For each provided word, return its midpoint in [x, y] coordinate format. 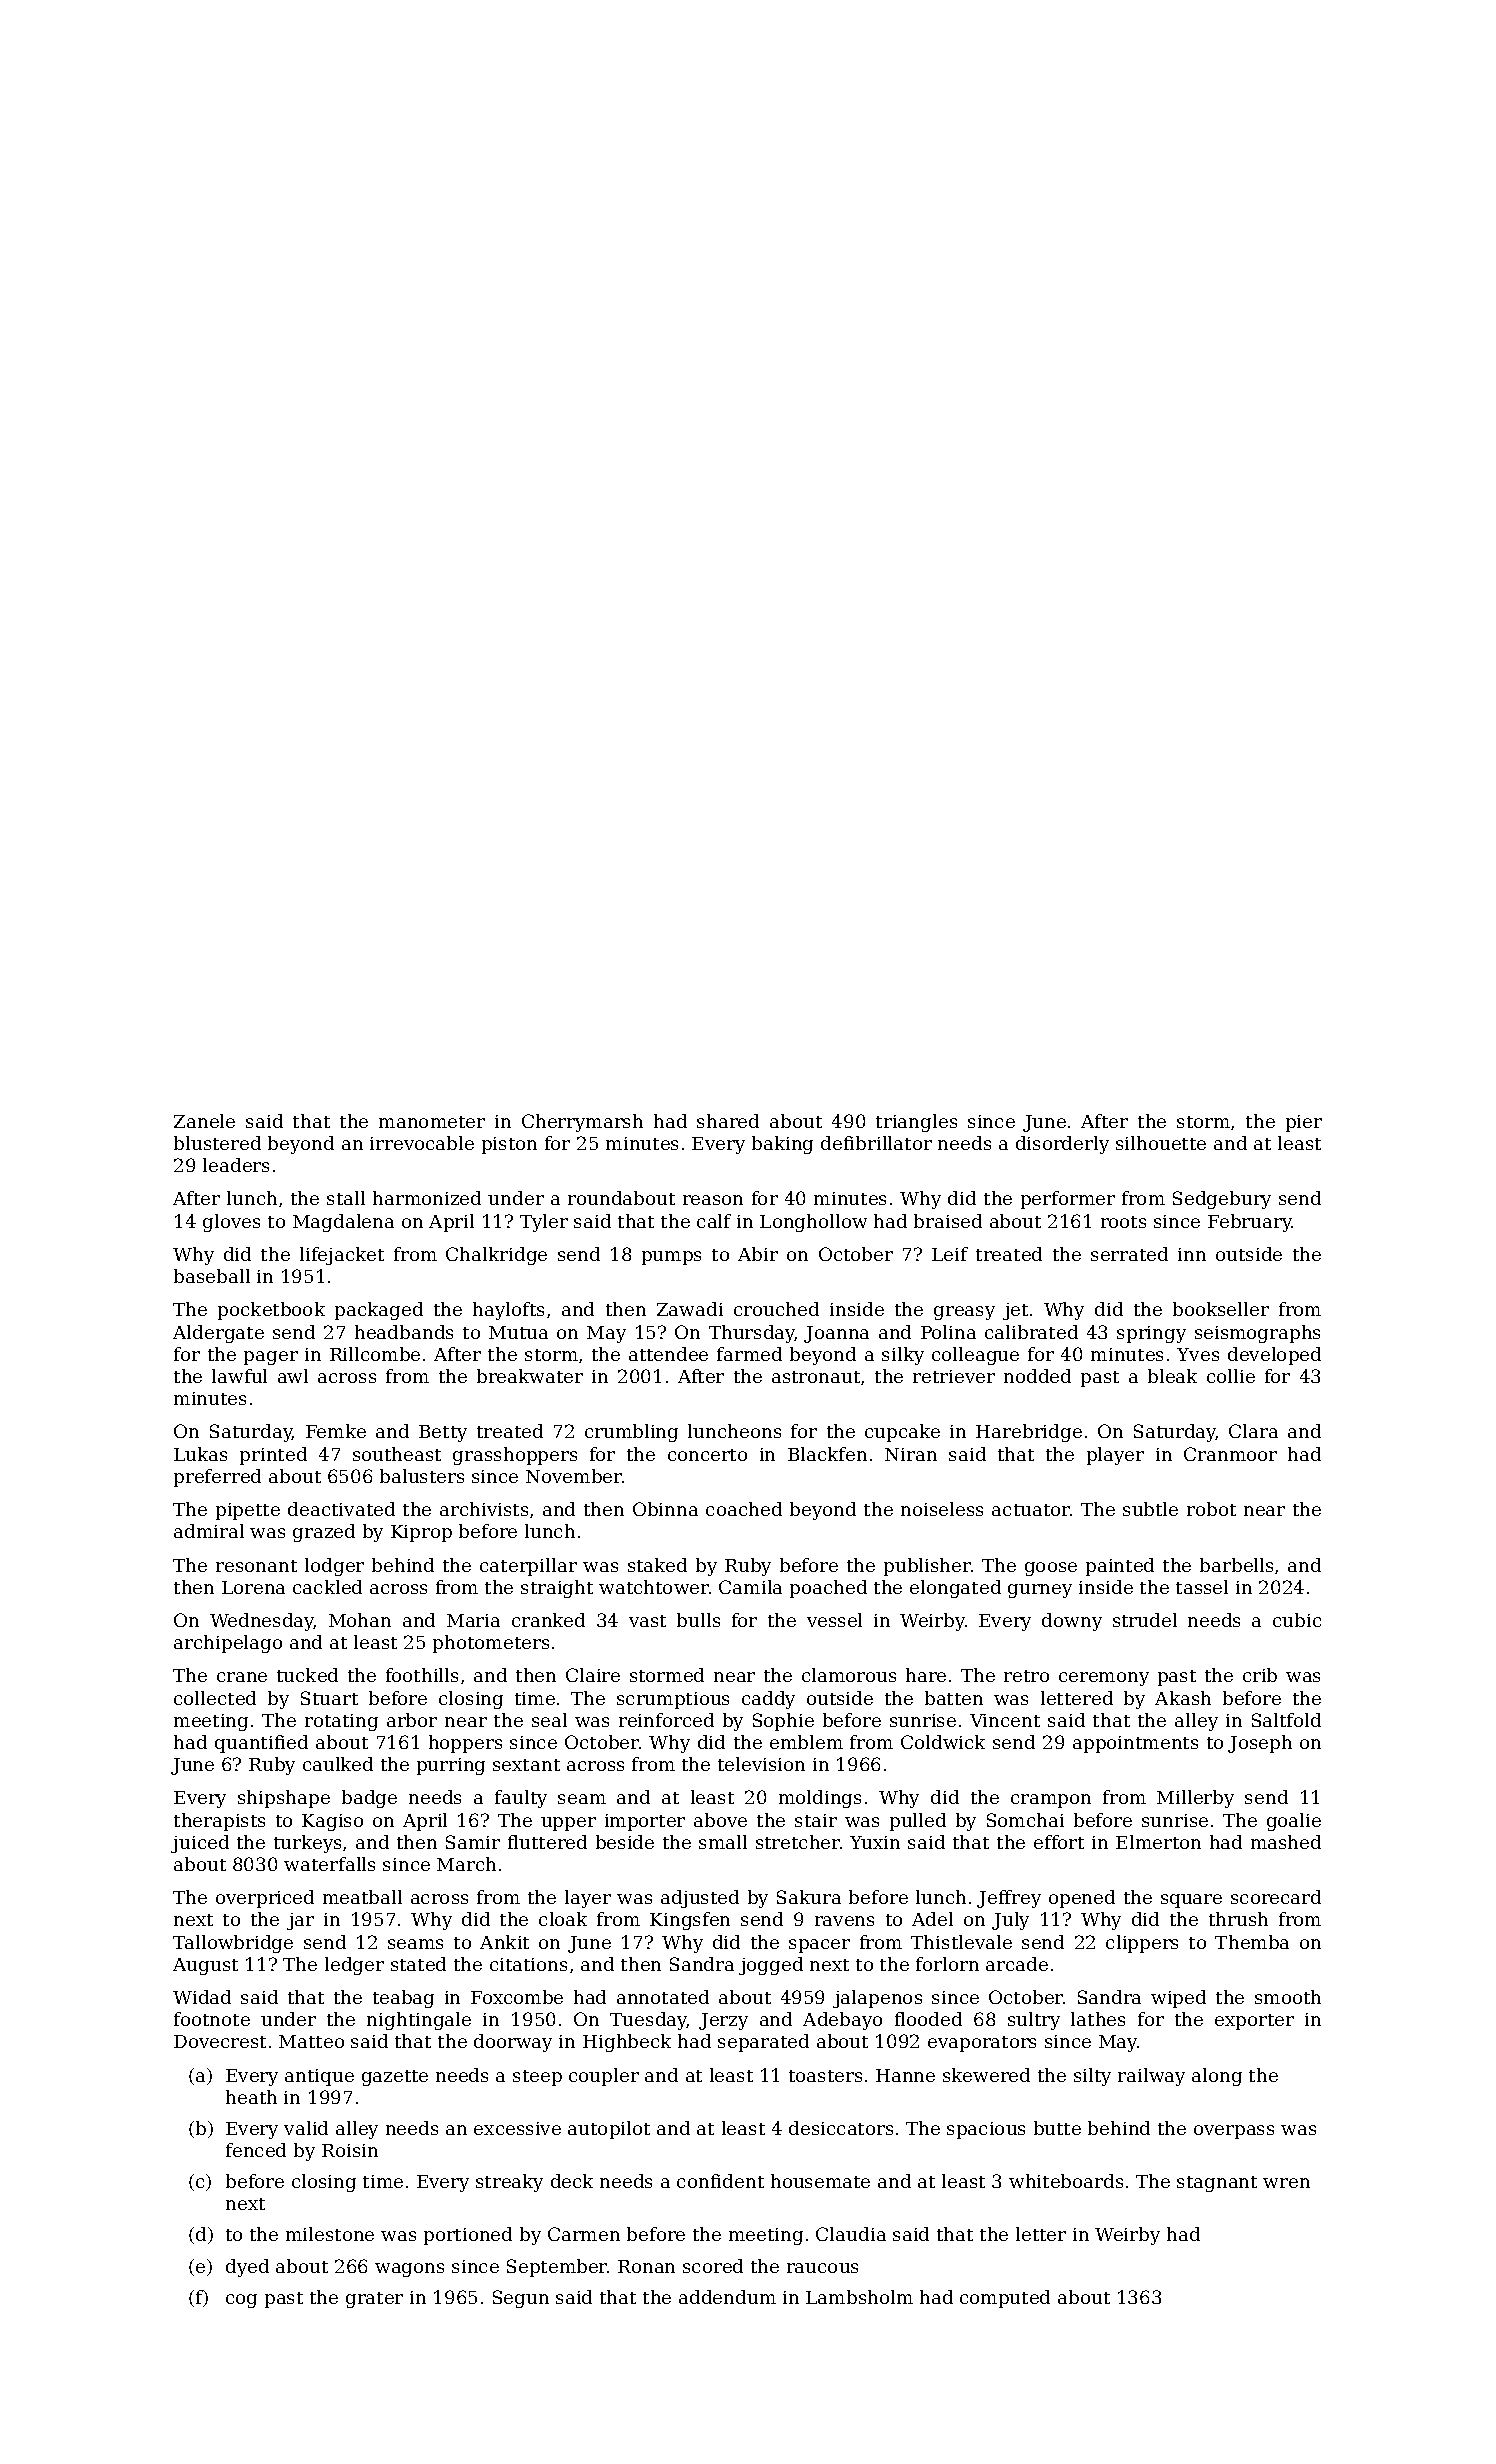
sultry [1034, 2021]
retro [1026, 1676]
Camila [750, 1587]
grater [374, 2300]
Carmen [584, 2234]
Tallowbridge [233, 1944]
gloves [231, 1223]
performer [1068, 1200]
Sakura [809, 1897]
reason [713, 1200]
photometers [491, 1644]
